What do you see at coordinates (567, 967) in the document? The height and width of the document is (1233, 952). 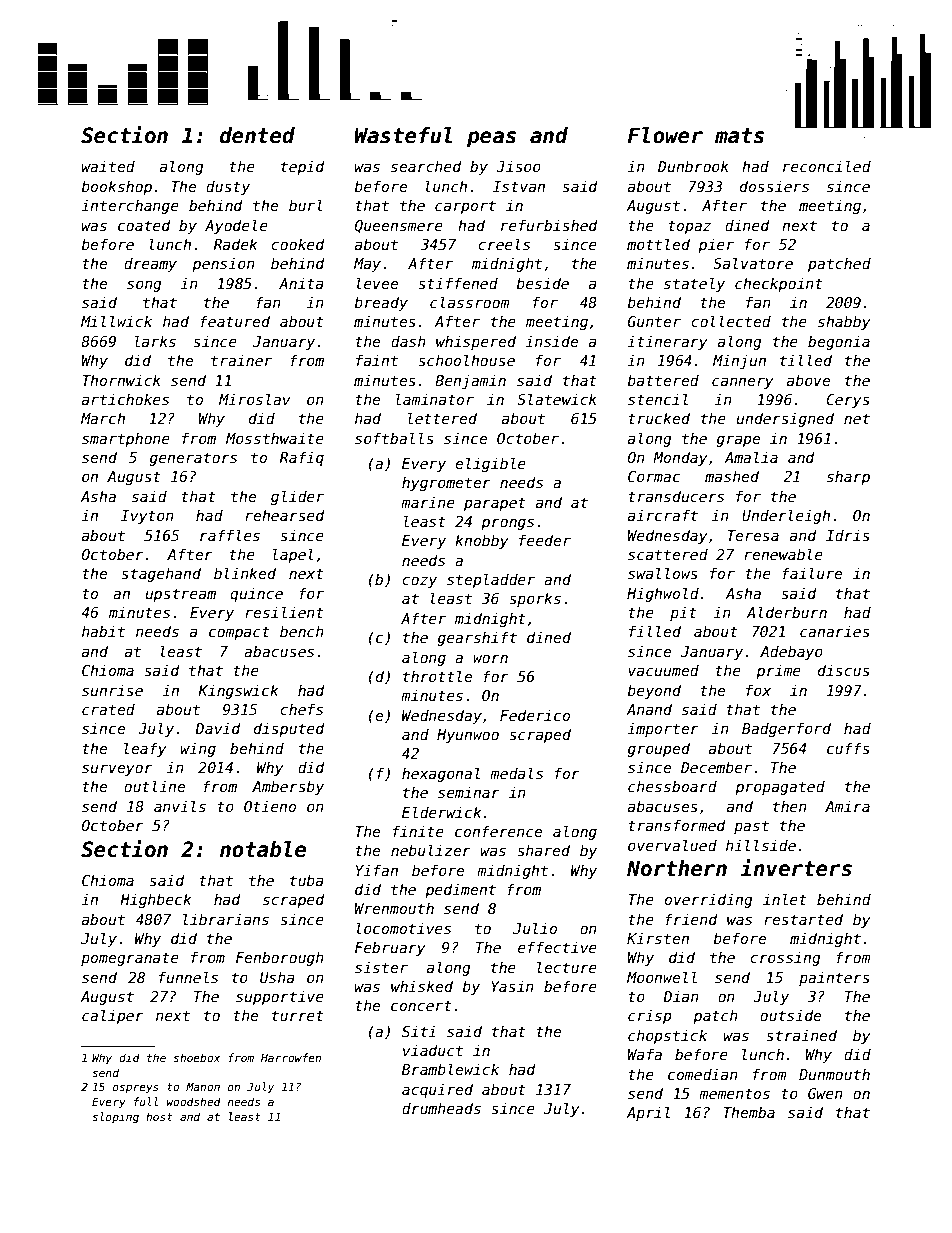 I see `lecture` at bounding box center [567, 967].
